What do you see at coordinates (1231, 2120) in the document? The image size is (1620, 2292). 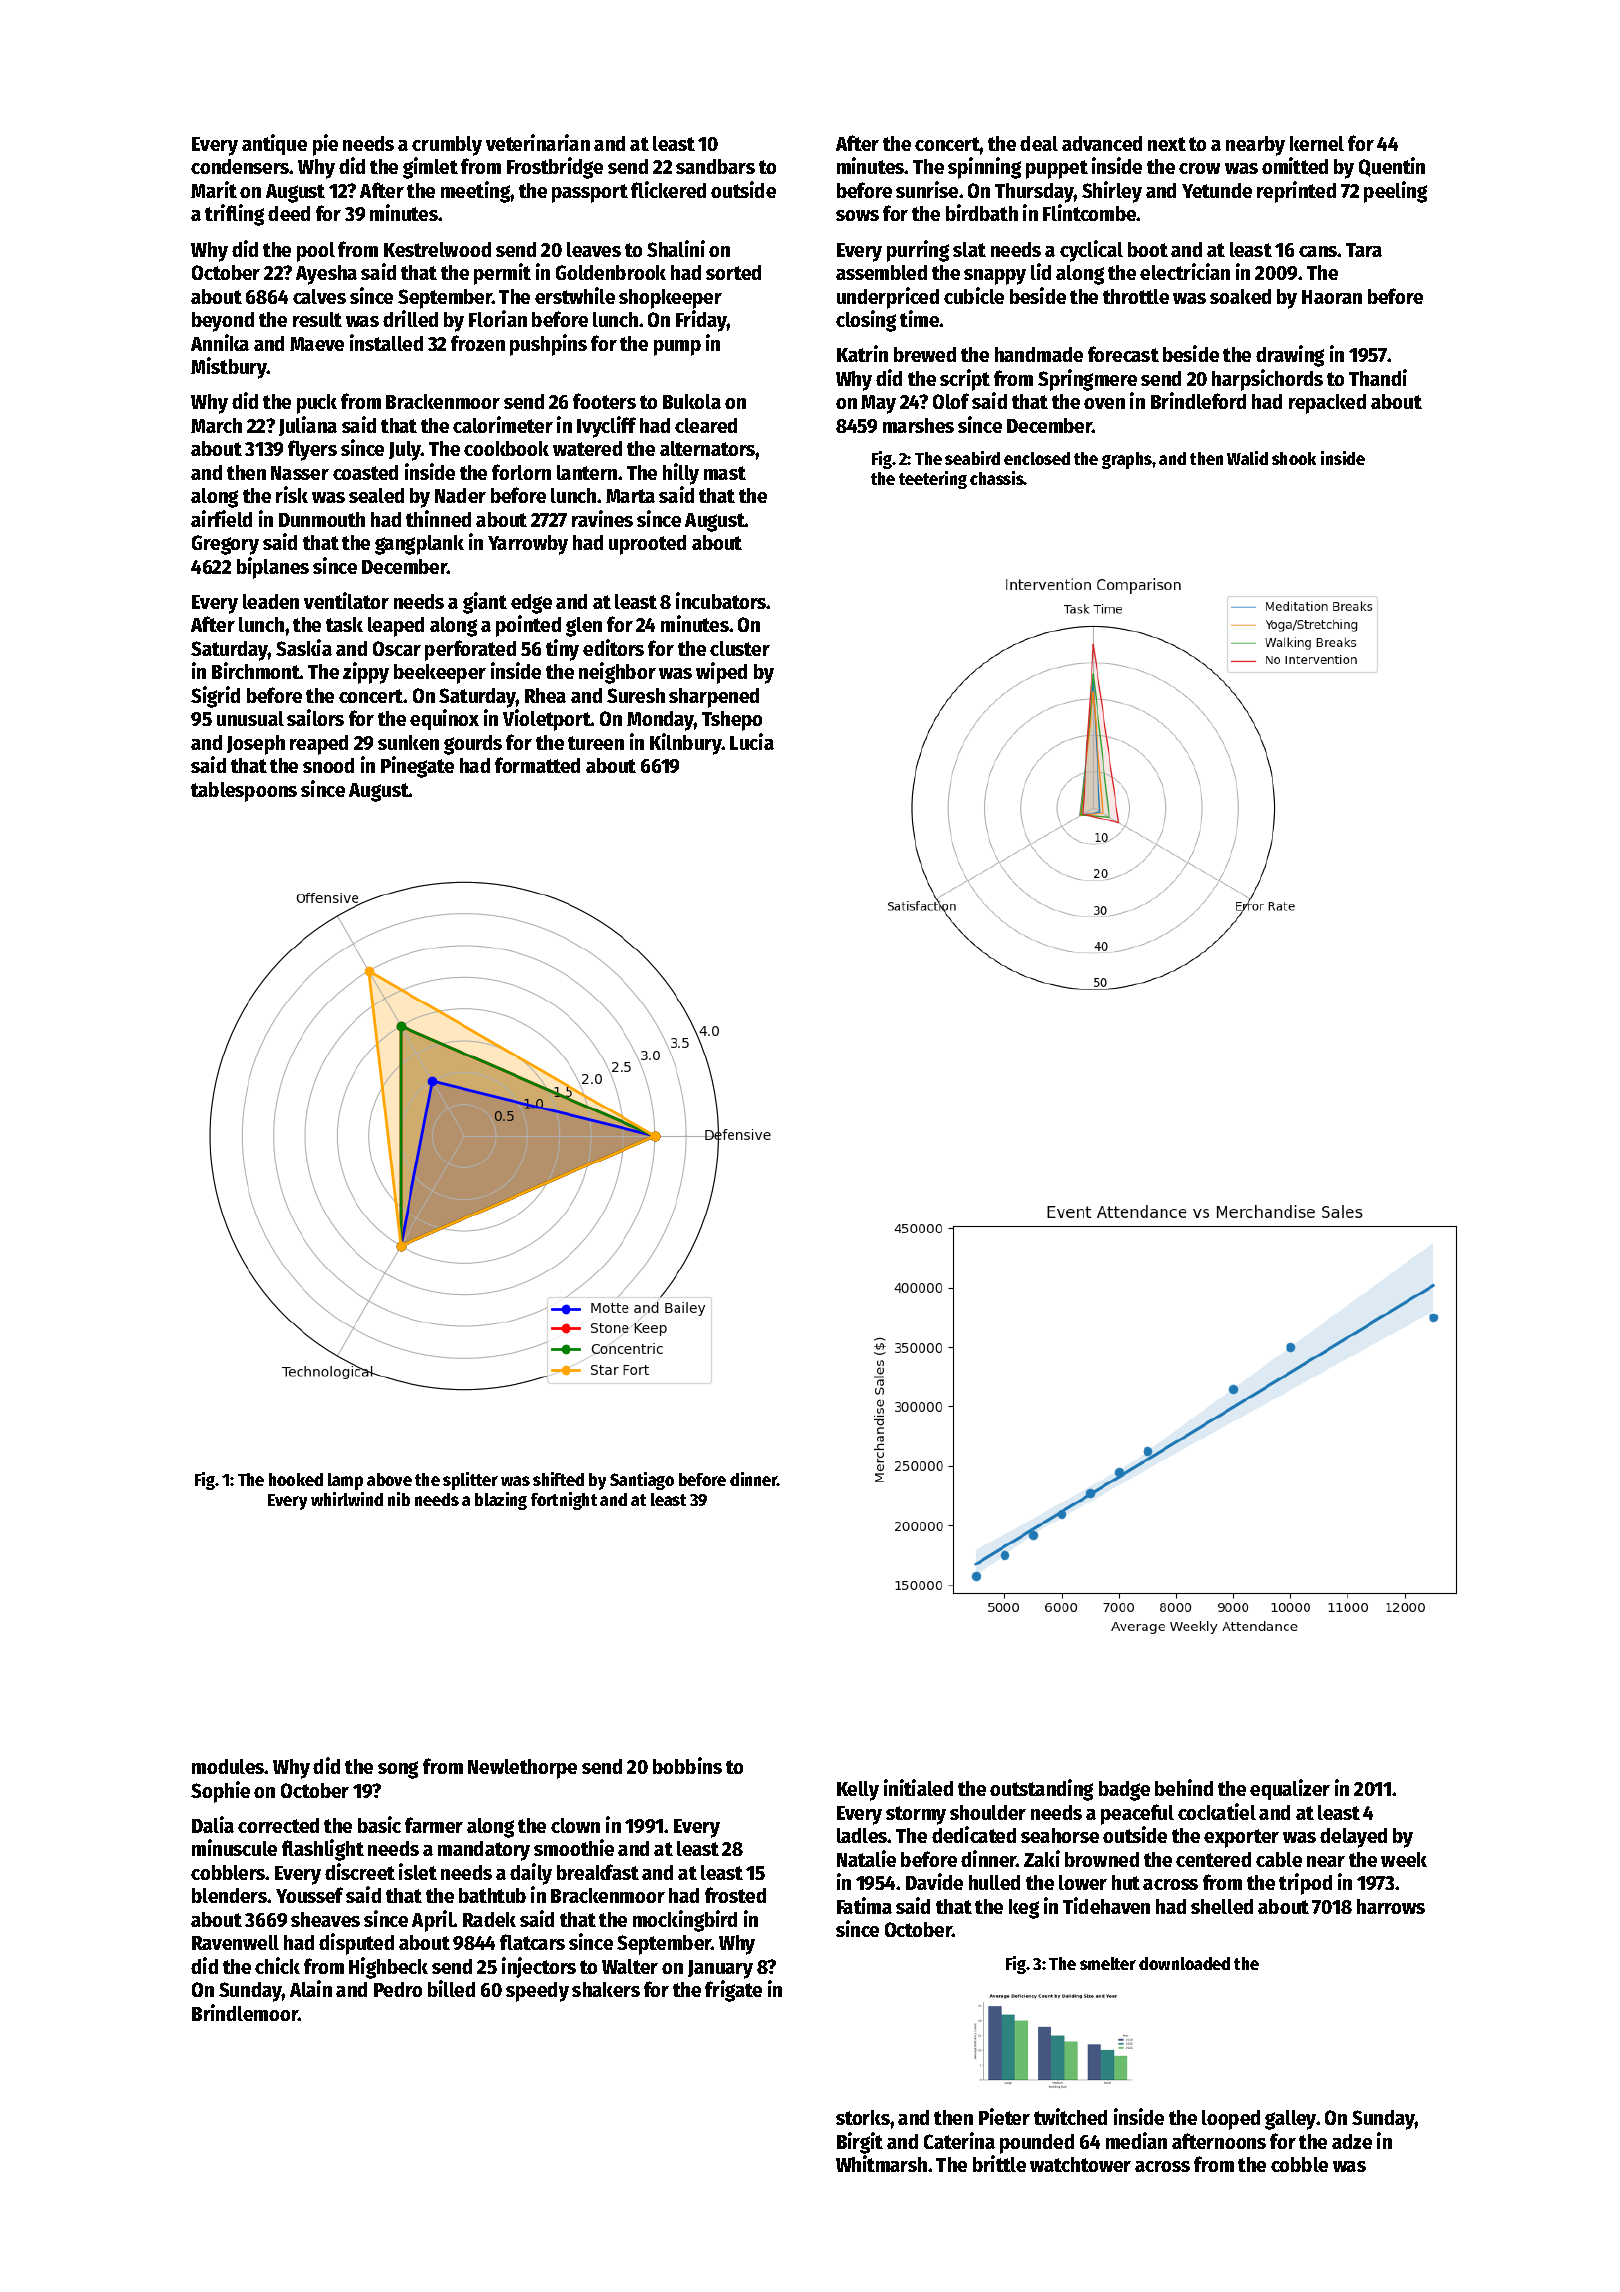 I see `looped` at bounding box center [1231, 2120].
